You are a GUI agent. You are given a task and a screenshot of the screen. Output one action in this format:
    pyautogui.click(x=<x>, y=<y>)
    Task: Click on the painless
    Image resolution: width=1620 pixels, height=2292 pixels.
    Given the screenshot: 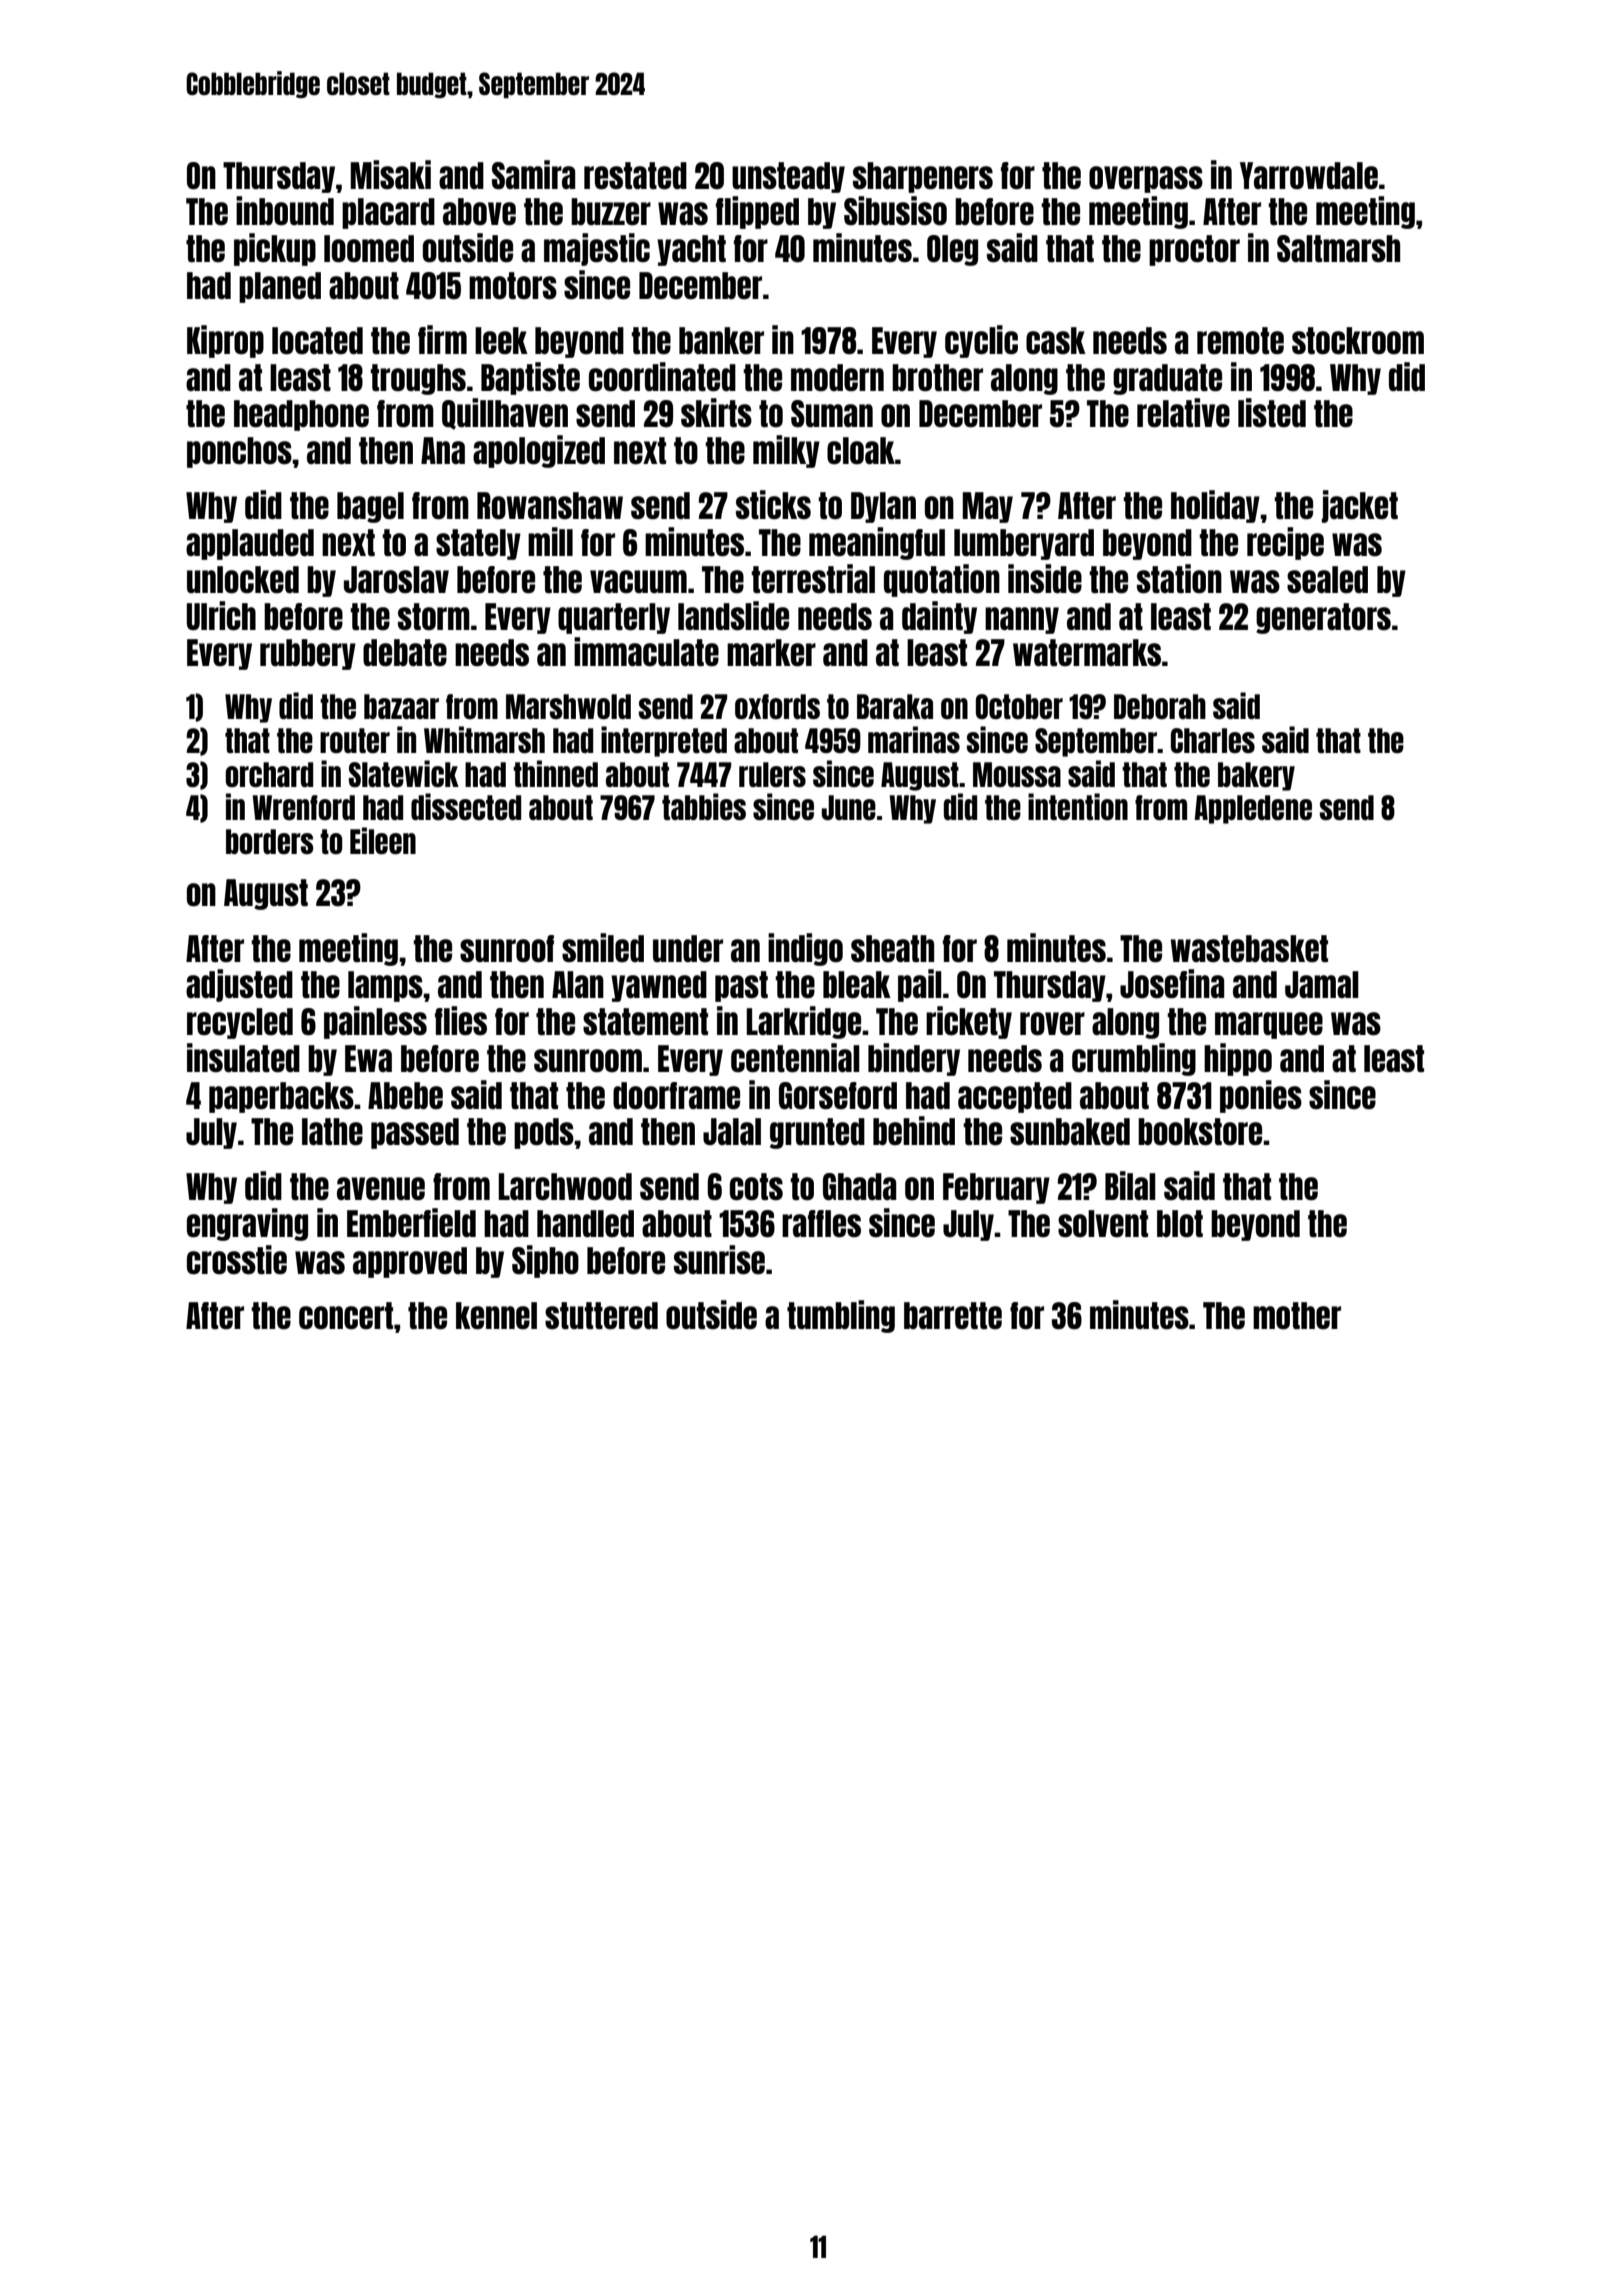 What is the action you would take?
    pyautogui.click(x=375, y=1022)
